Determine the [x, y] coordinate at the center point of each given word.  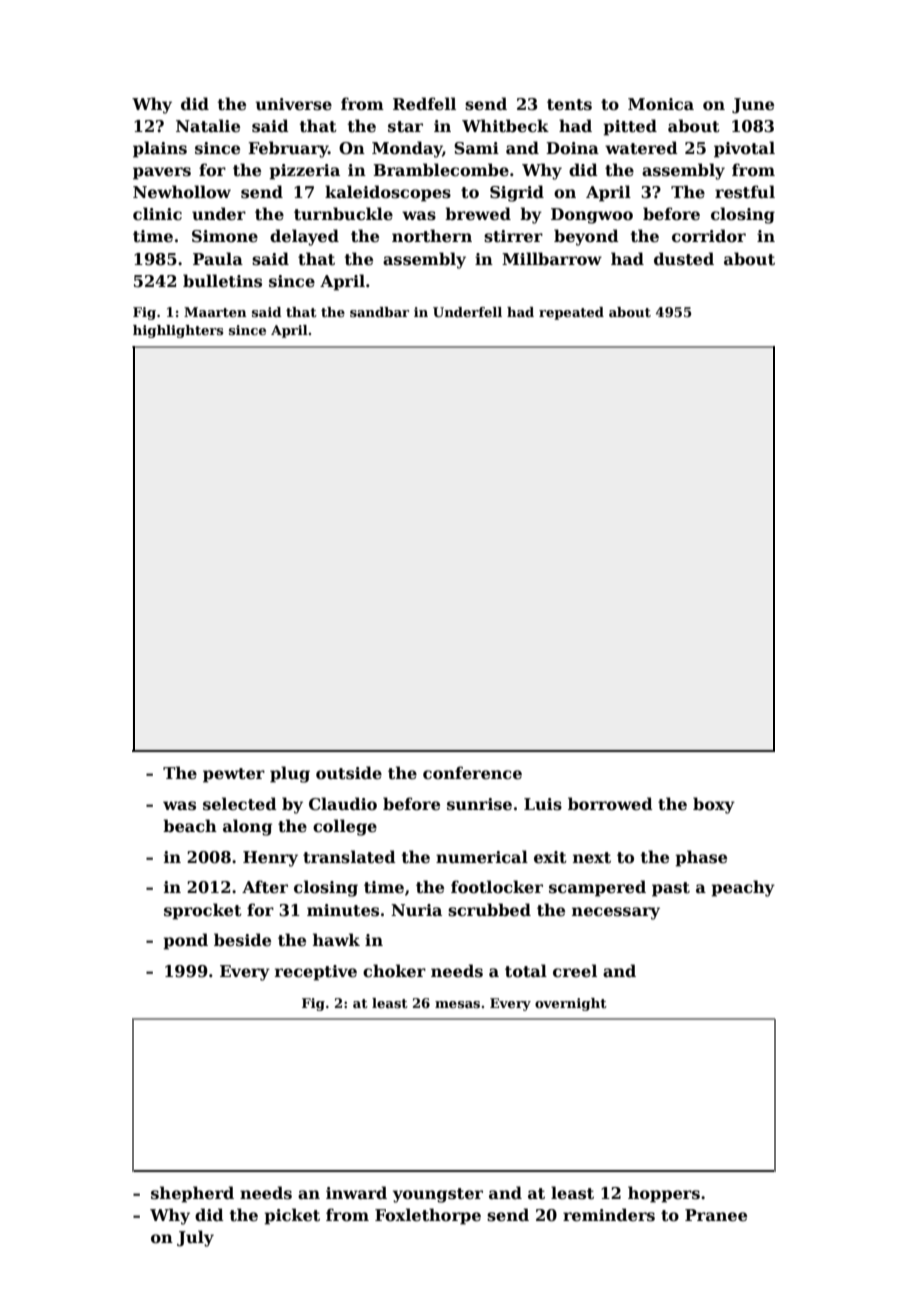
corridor [709, 236]
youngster [438, 1195]
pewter [234, 775]
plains [160, 149]
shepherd [192, 1194]
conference [472, 773]
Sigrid [517, 193]
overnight [571, 1004]
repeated [571, 313]
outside [349, 773]
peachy [743, 888]
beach [190, 826]
